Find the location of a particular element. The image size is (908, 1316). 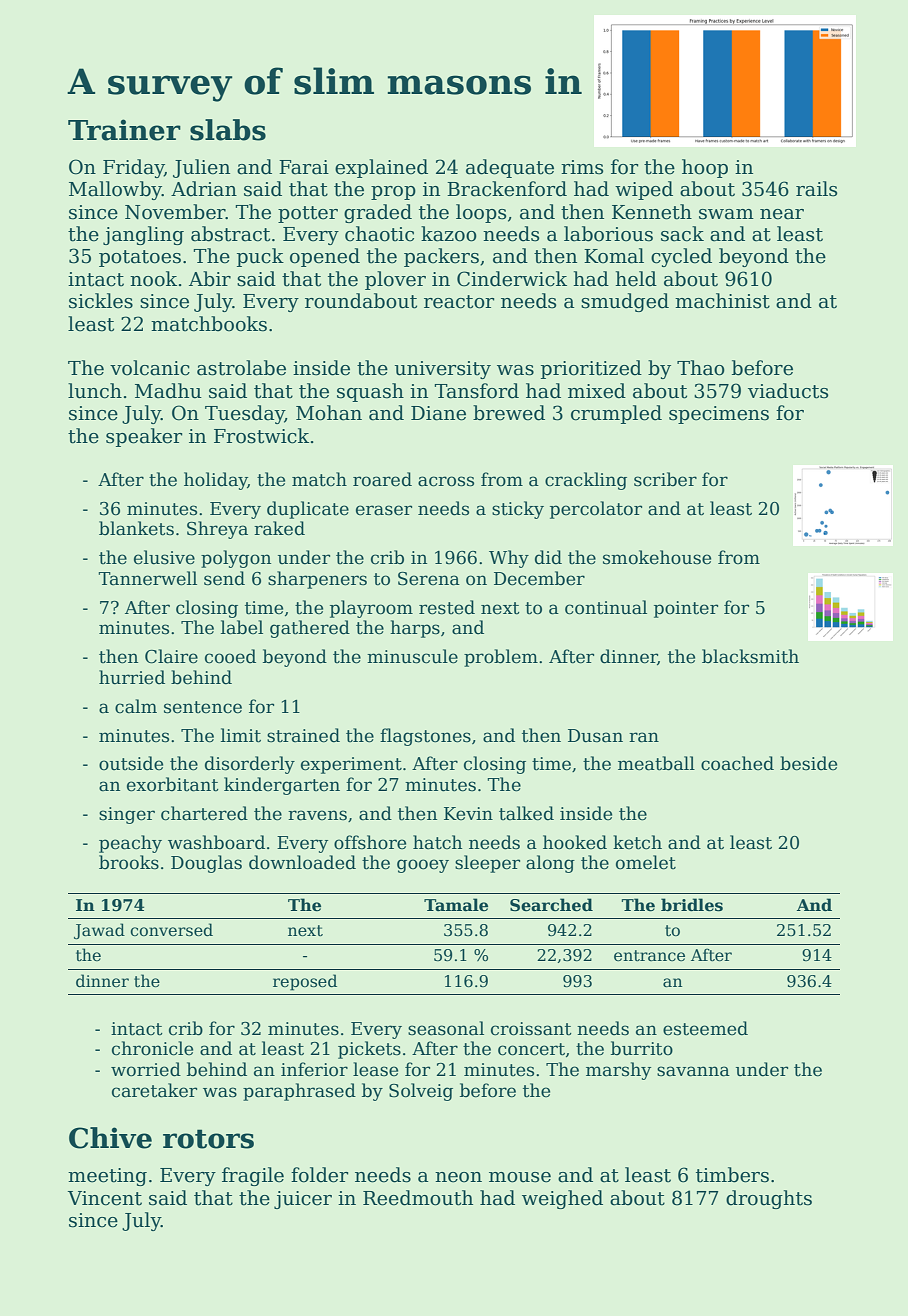

slabs is located at coordinates (228, 130).
